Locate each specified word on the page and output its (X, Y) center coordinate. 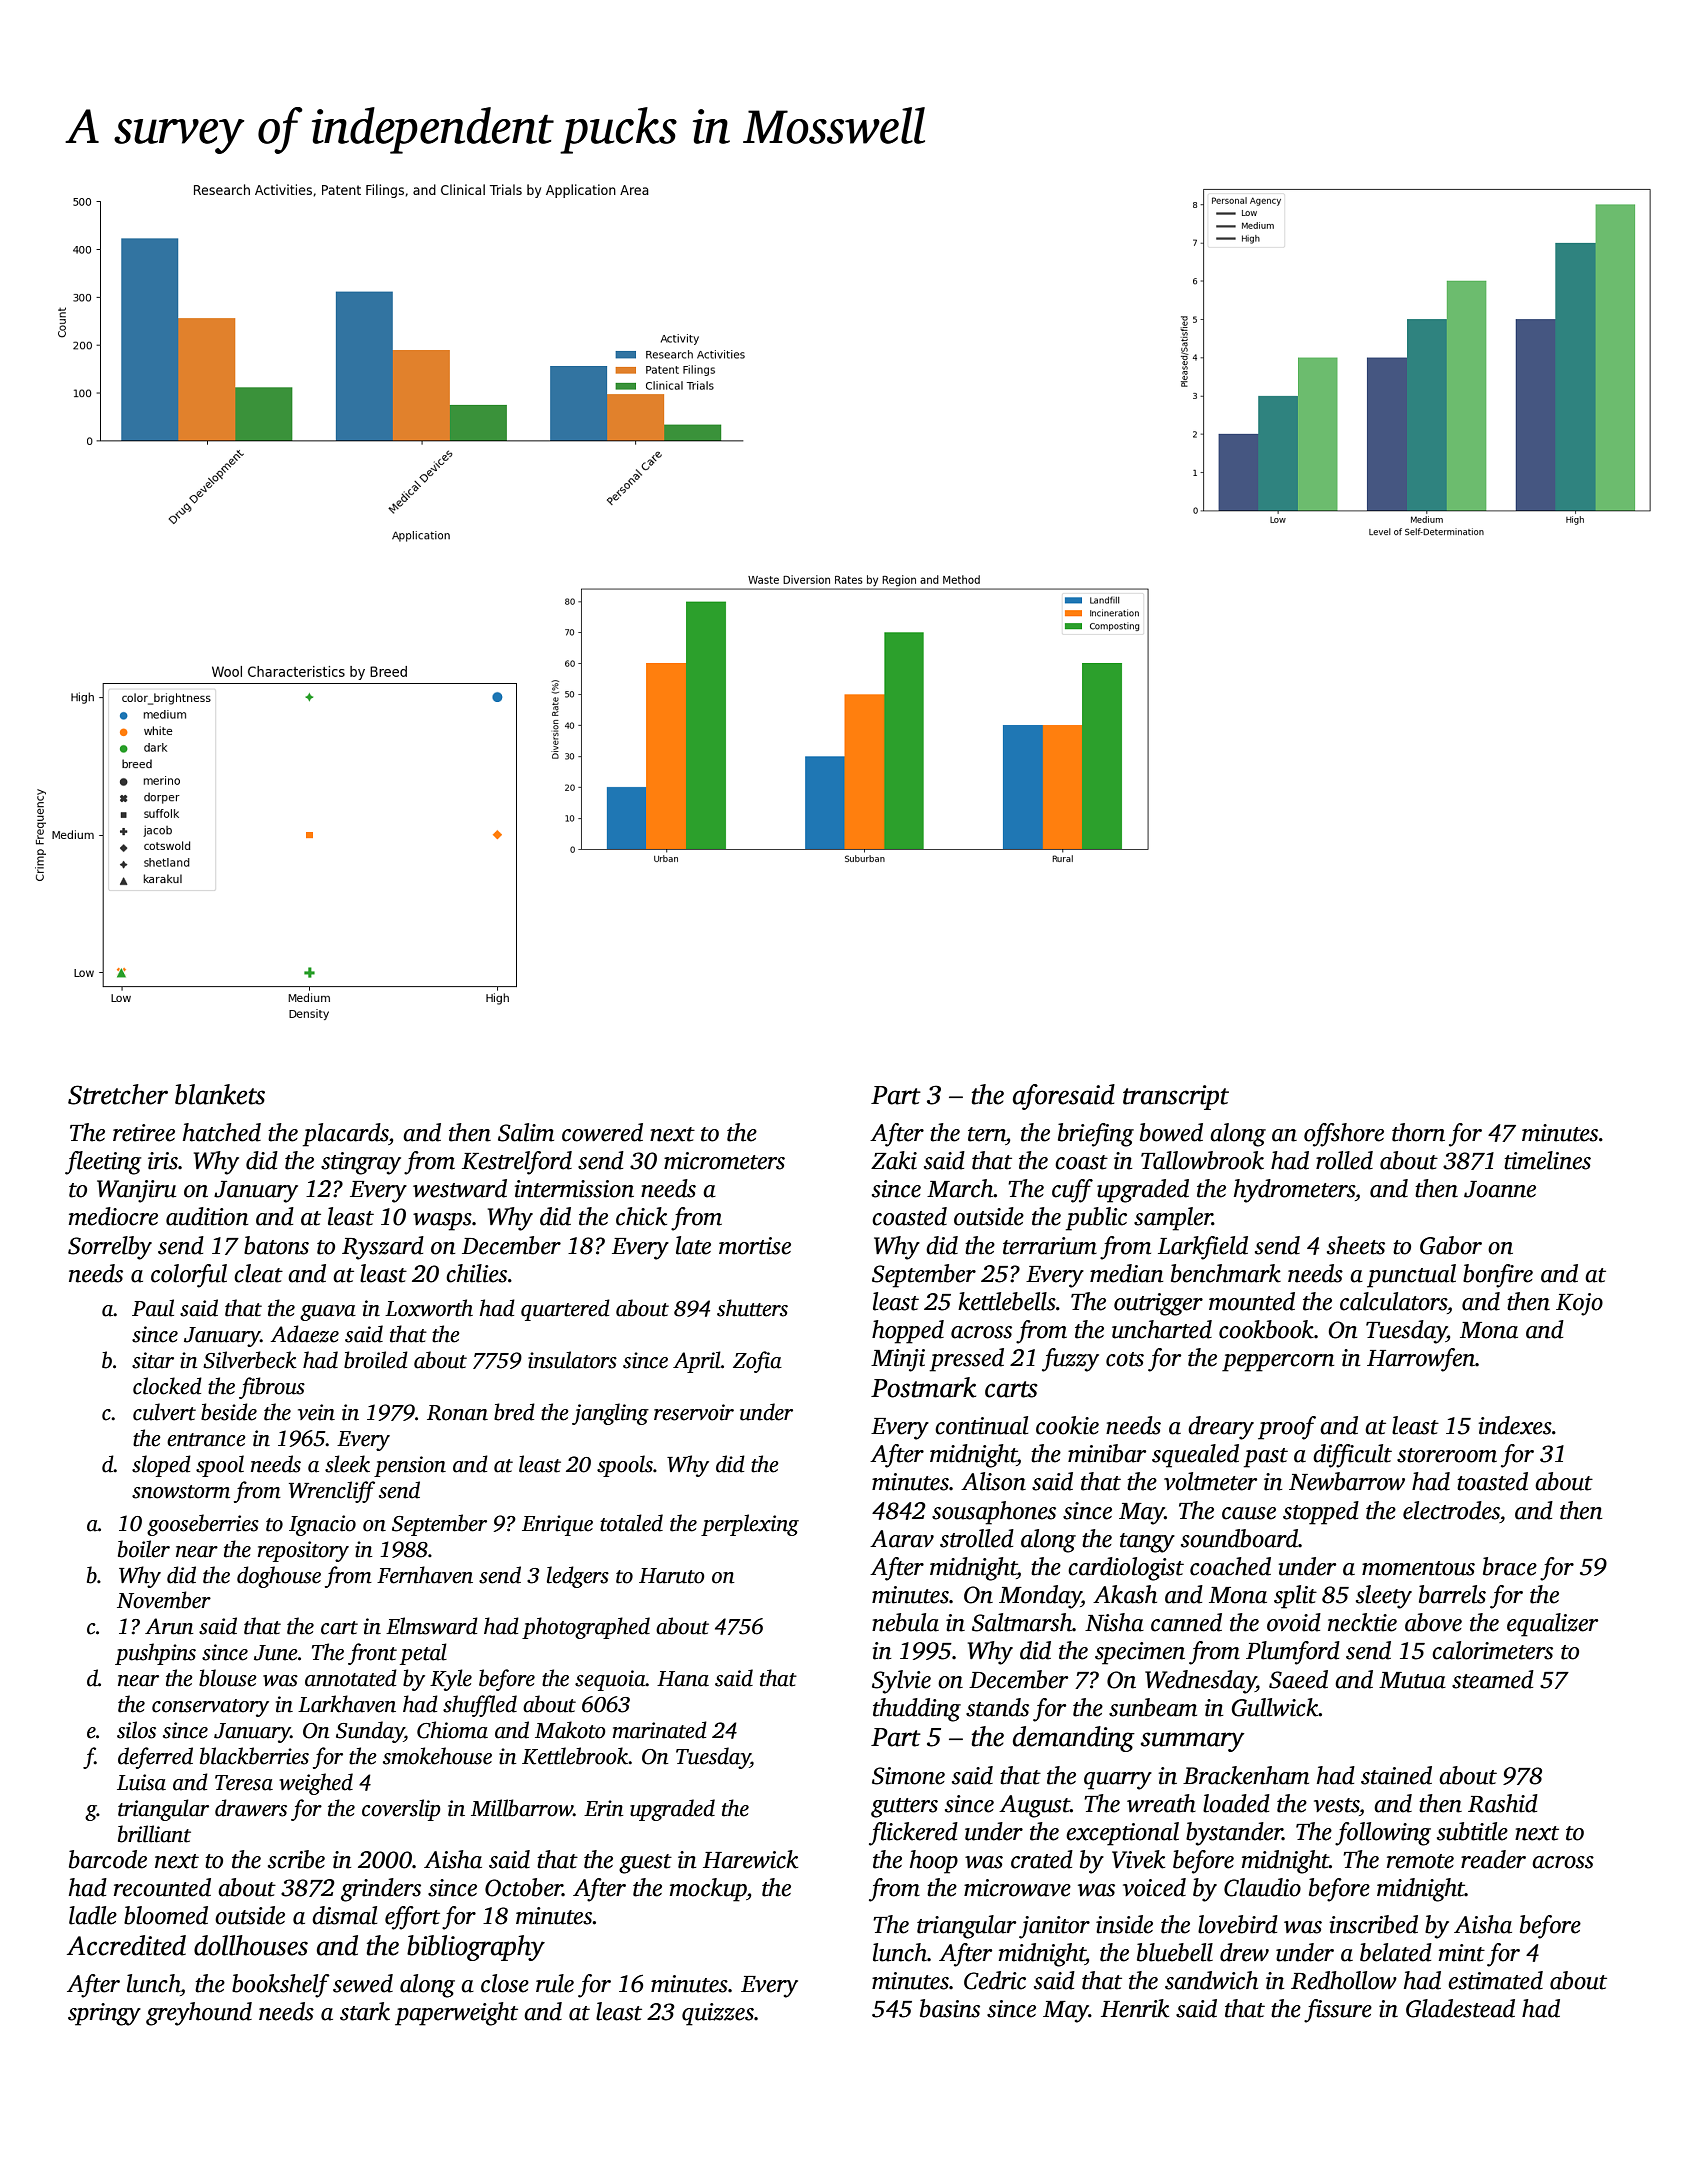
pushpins (155, 1654)
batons (276, 1245)
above (1433, 1622)
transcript (1176, 1097)
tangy (1147, 1543)
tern (987, 1134)
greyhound (199, 2014)
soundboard (1240, 1538)
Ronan (457, 1413)
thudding (917, 1710)
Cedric (995, 1980)
